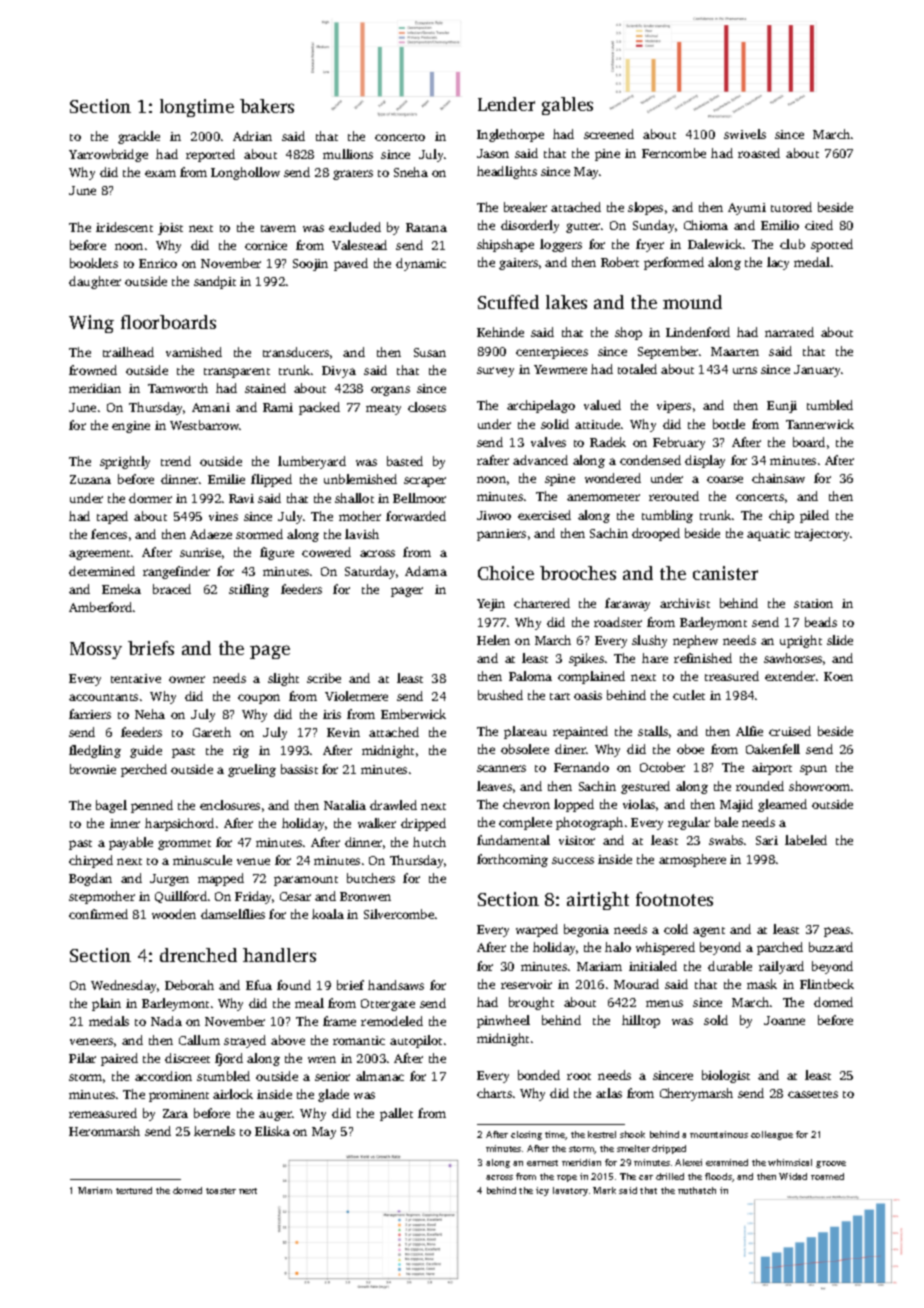 Image resolution: width=924 pixels, height=1308 pixels. Describe the element at coordinates (328, 914) in the screenshot. I see `koala` at that location.
